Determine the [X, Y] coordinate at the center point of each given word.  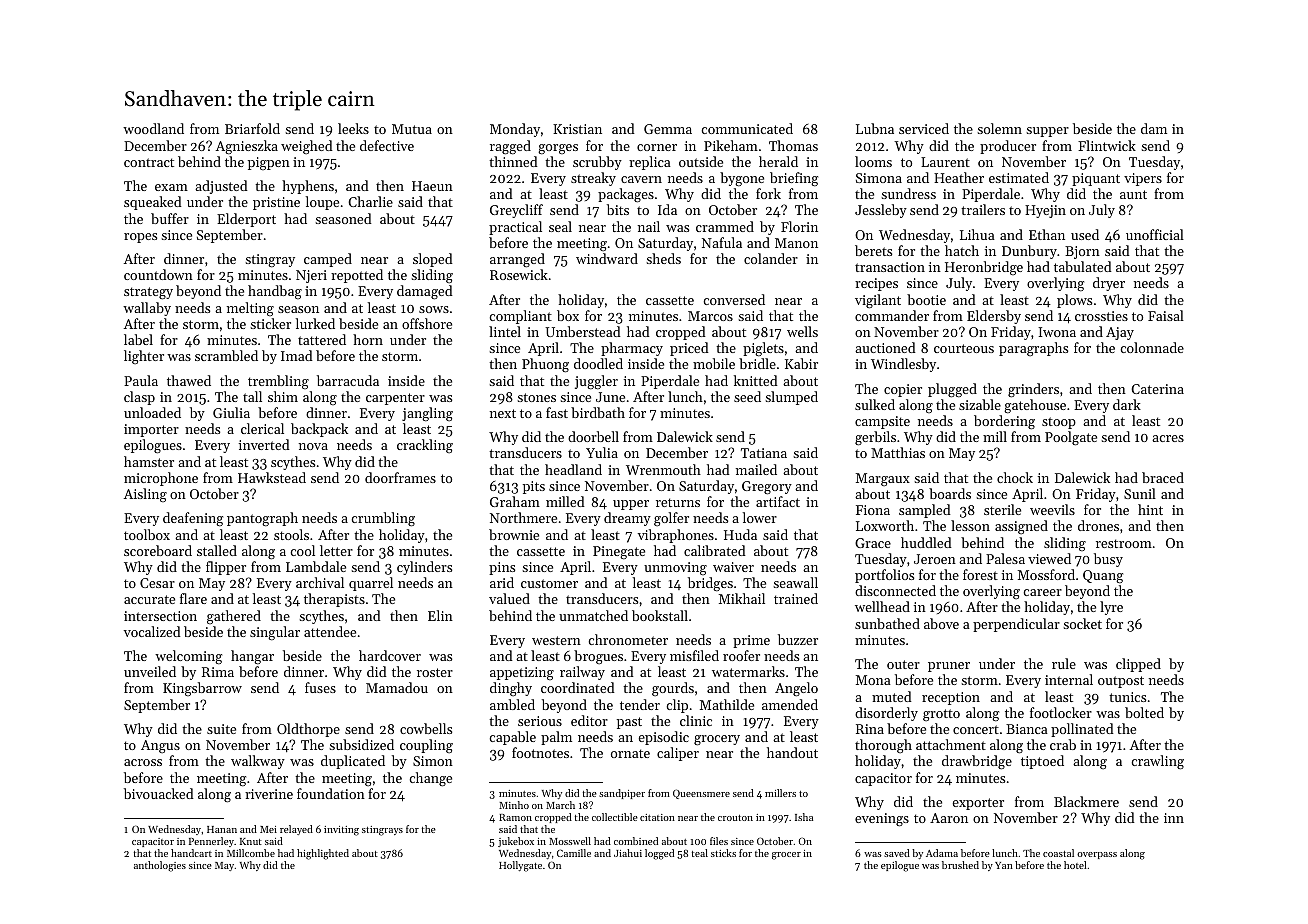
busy [1108, 560]
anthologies [160, 866]
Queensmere [701, 794]
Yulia [602, 452]
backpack [319, 430]
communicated [747, 128]
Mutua [412, 129]
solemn [999, 128]
